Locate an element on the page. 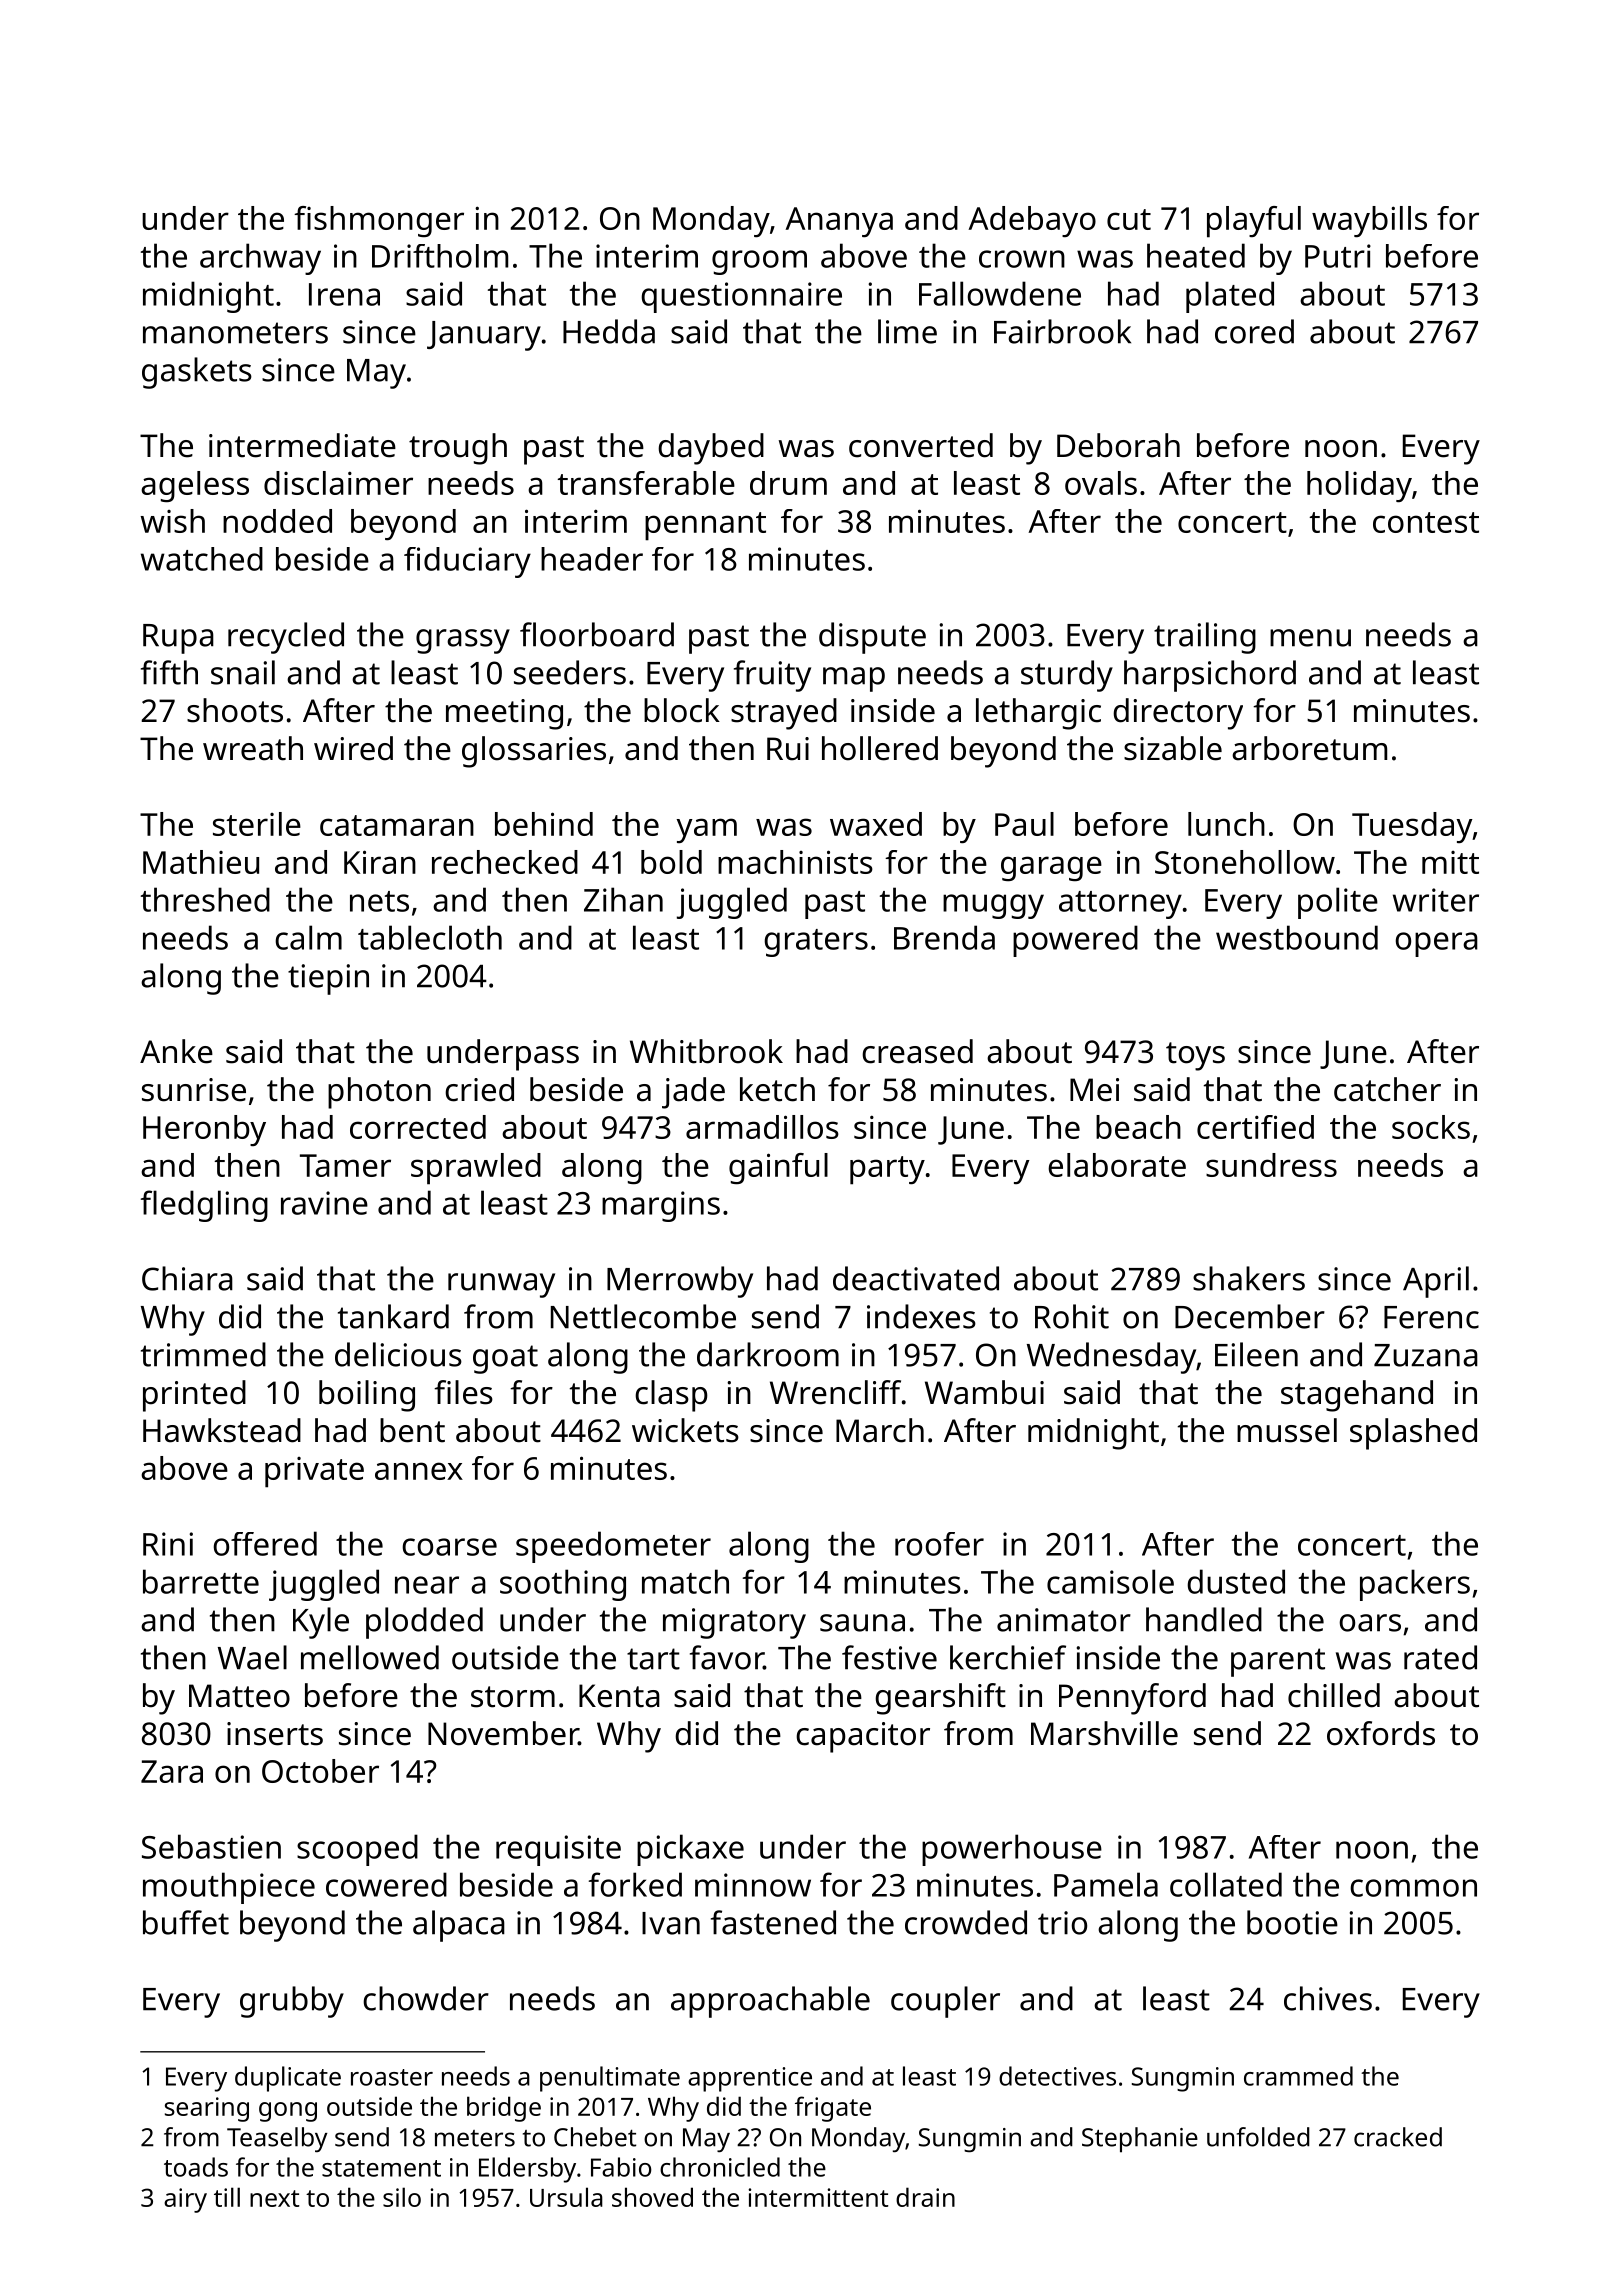 The height and width of the page is (2292, 1620). mellowed is located at coordinates (370, 1657).
